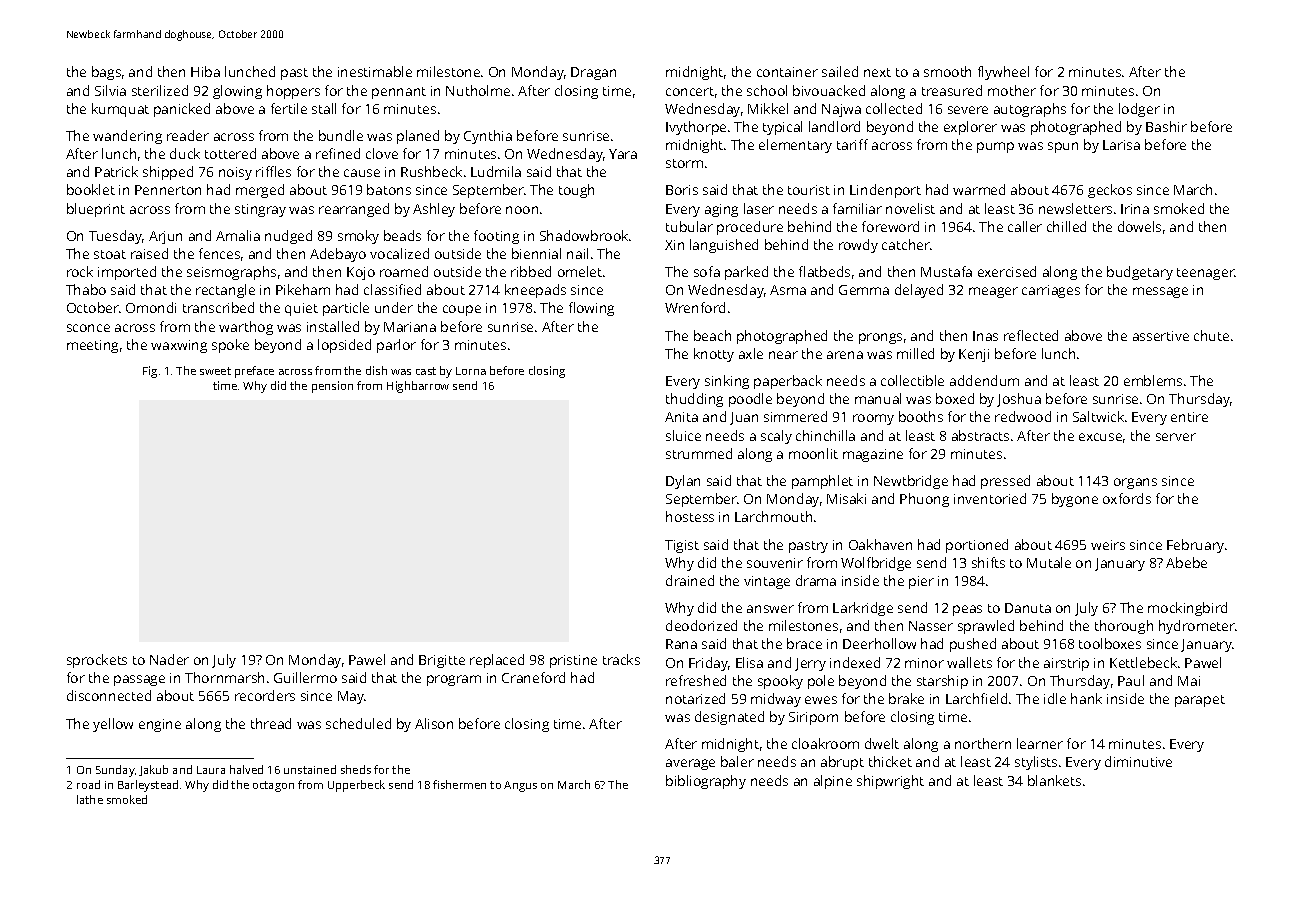 This screenshot has height=924, width=1308. What do you see at coordinates (1153, 380) in the screenshot?
I see `emblems` at bounding box center [1153, 380].
